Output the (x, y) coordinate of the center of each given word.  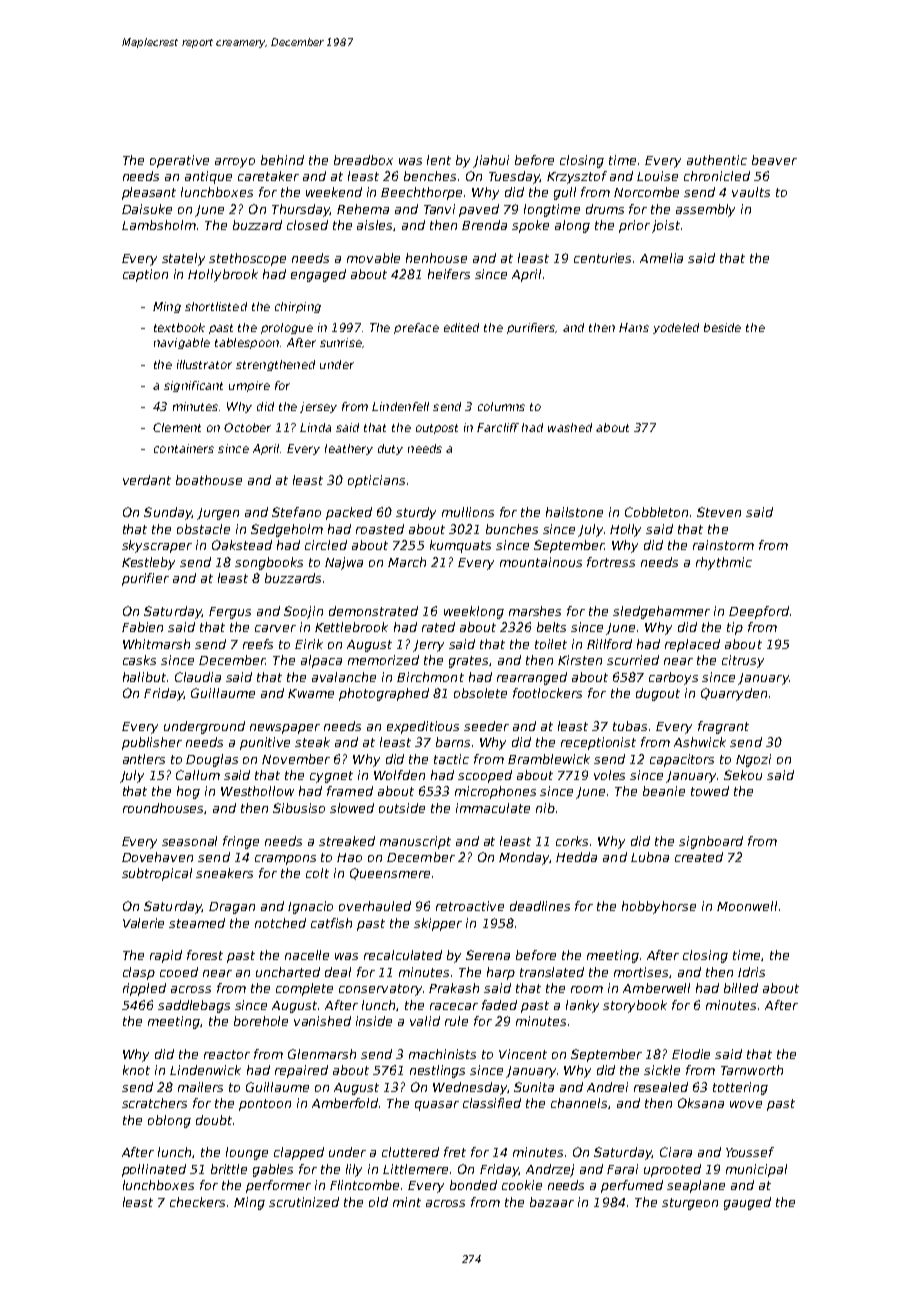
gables (273, 1170)
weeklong (474, 612)
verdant (147, 480)
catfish (331, 923)
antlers (144, 759)
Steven (719, 512)
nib (545, 808)
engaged (318, 275)
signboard (711, 842)
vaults (751, 192)
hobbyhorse (659, 907)
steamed (197, 923)
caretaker (268, 176)
